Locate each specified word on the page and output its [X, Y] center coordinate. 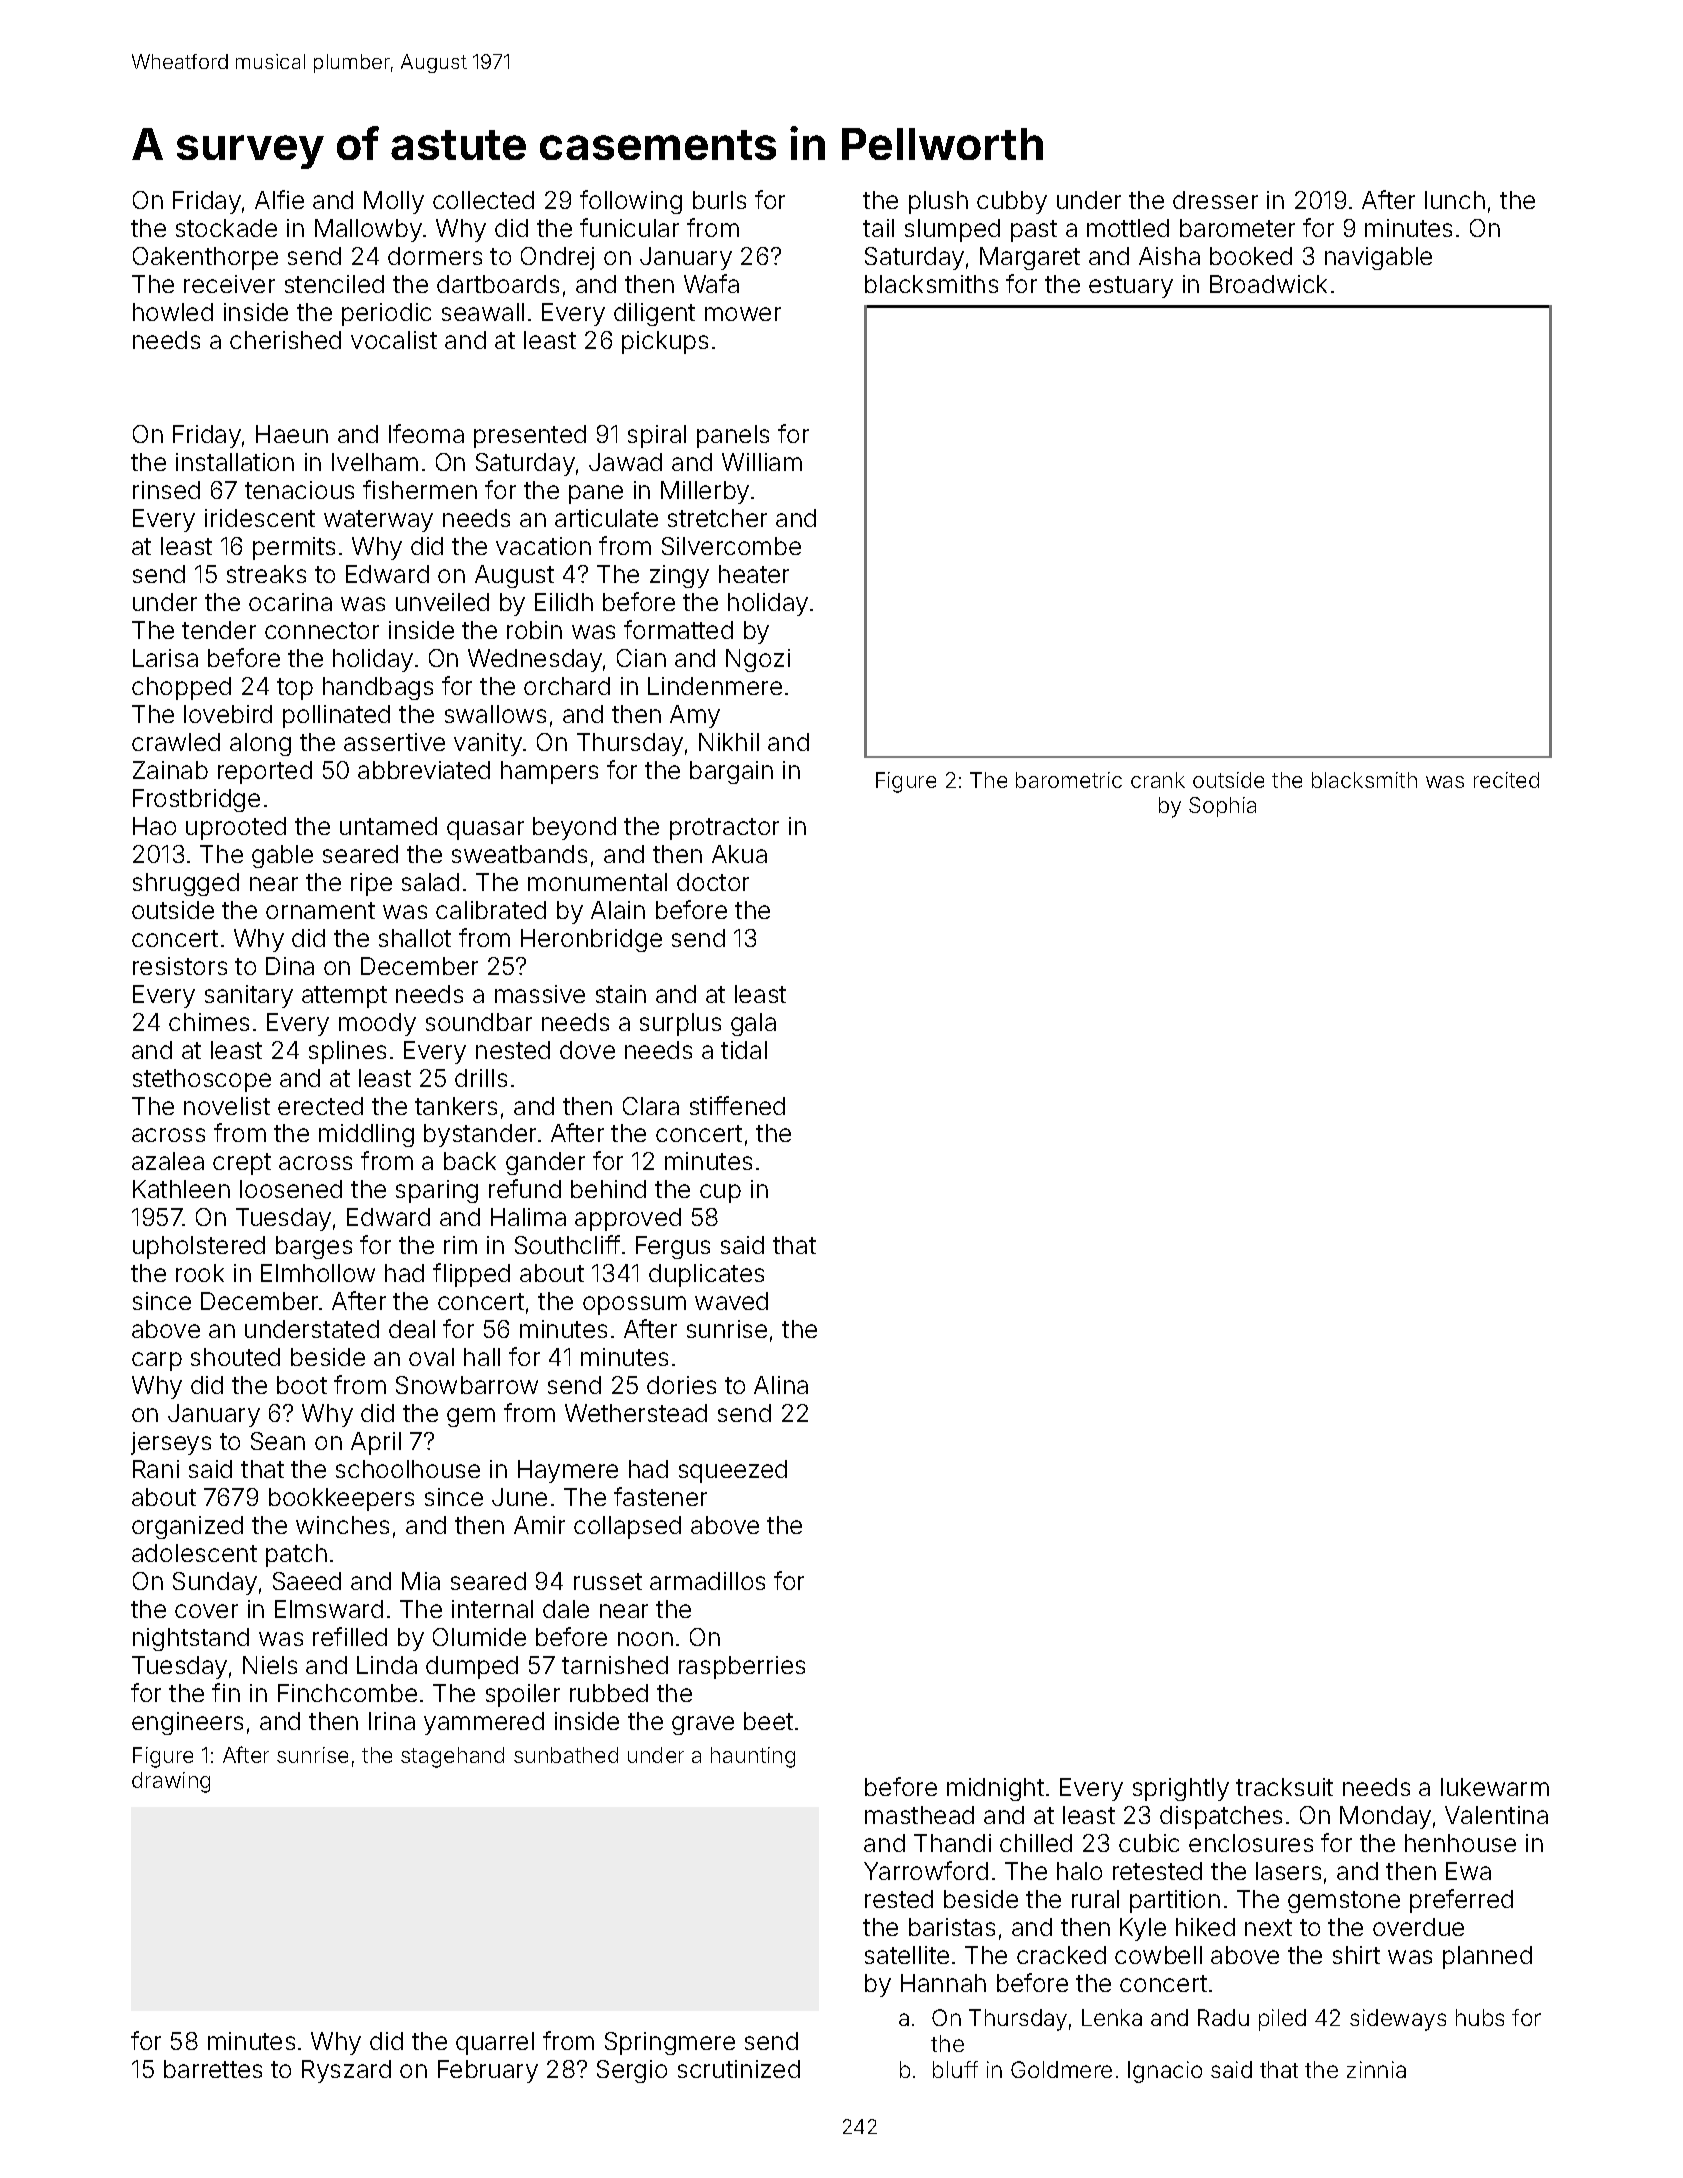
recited [1506, 780]
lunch [1455, 200]
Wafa [711, 283]
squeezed [733, 1471]
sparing [437, 1191]
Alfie [279, 199]
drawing [171, 1782]
